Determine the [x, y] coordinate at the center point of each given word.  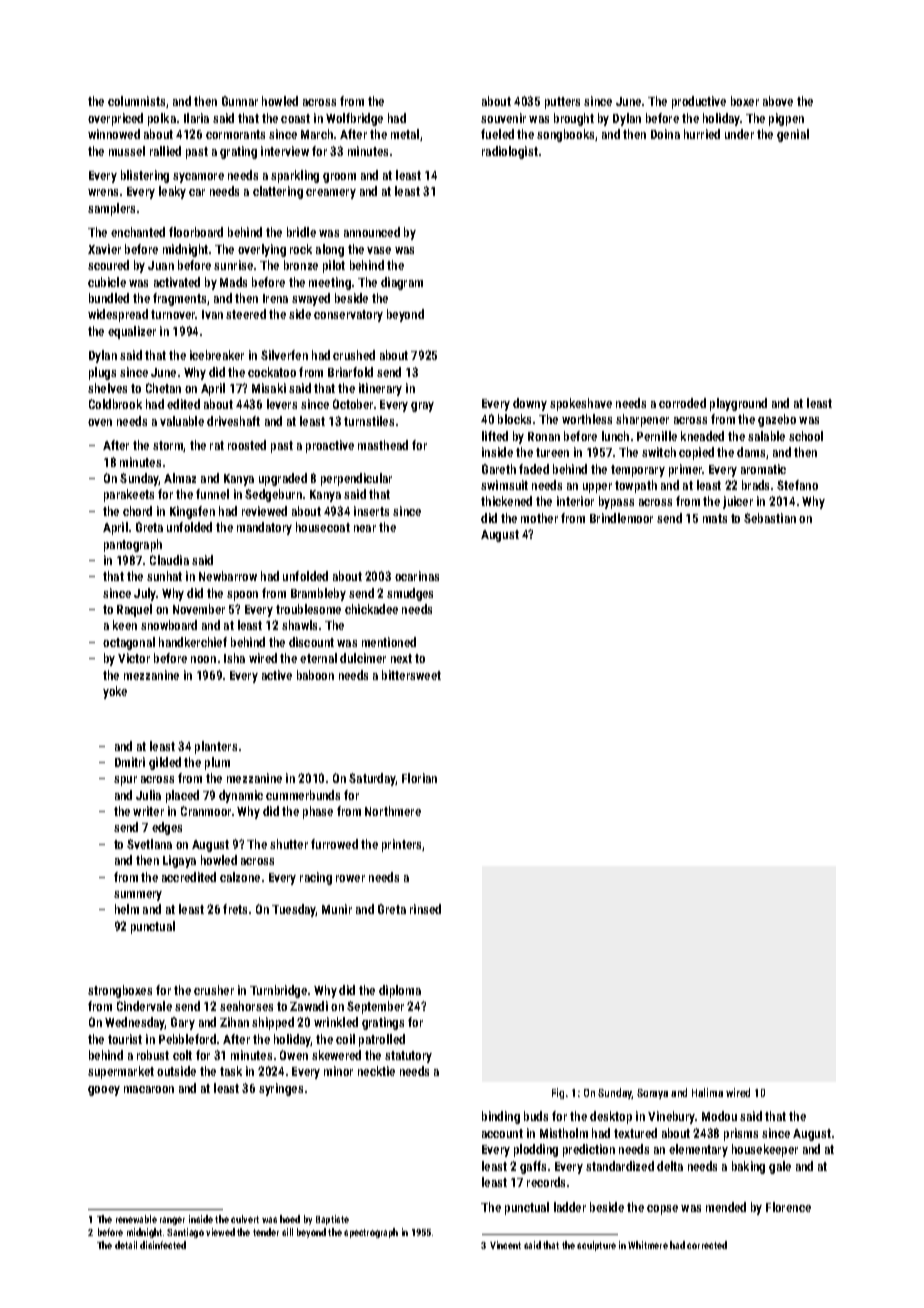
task [231, 1071]
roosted [247, 445]
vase [379, 250]
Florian [419, 778]
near [365, 528]
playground [738, 404]
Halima [707, 1092]
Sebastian [770, 518]
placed [182, 796]
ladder [570, 1207]
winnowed [114, 134]
